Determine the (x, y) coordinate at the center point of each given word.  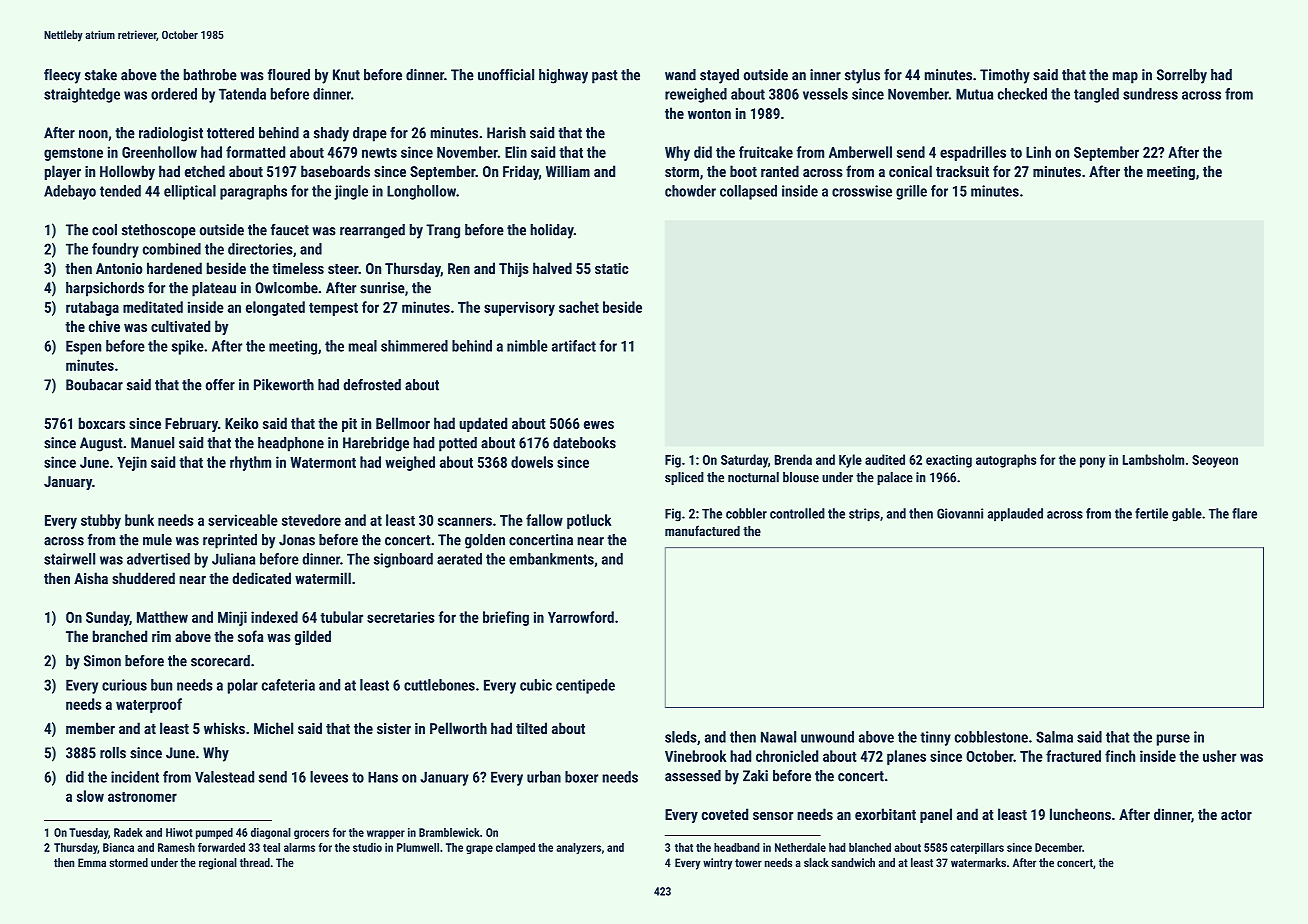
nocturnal (753, 477)
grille (911, 192)
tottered (230, 133)
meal (363, 346)
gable (1187, 515)
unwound (827, 737)
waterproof (149, 705)
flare (1244, 513)
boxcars (102, 423)
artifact (574, 346)
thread (255, 862)
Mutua (974, 94)
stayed (719, 76)
